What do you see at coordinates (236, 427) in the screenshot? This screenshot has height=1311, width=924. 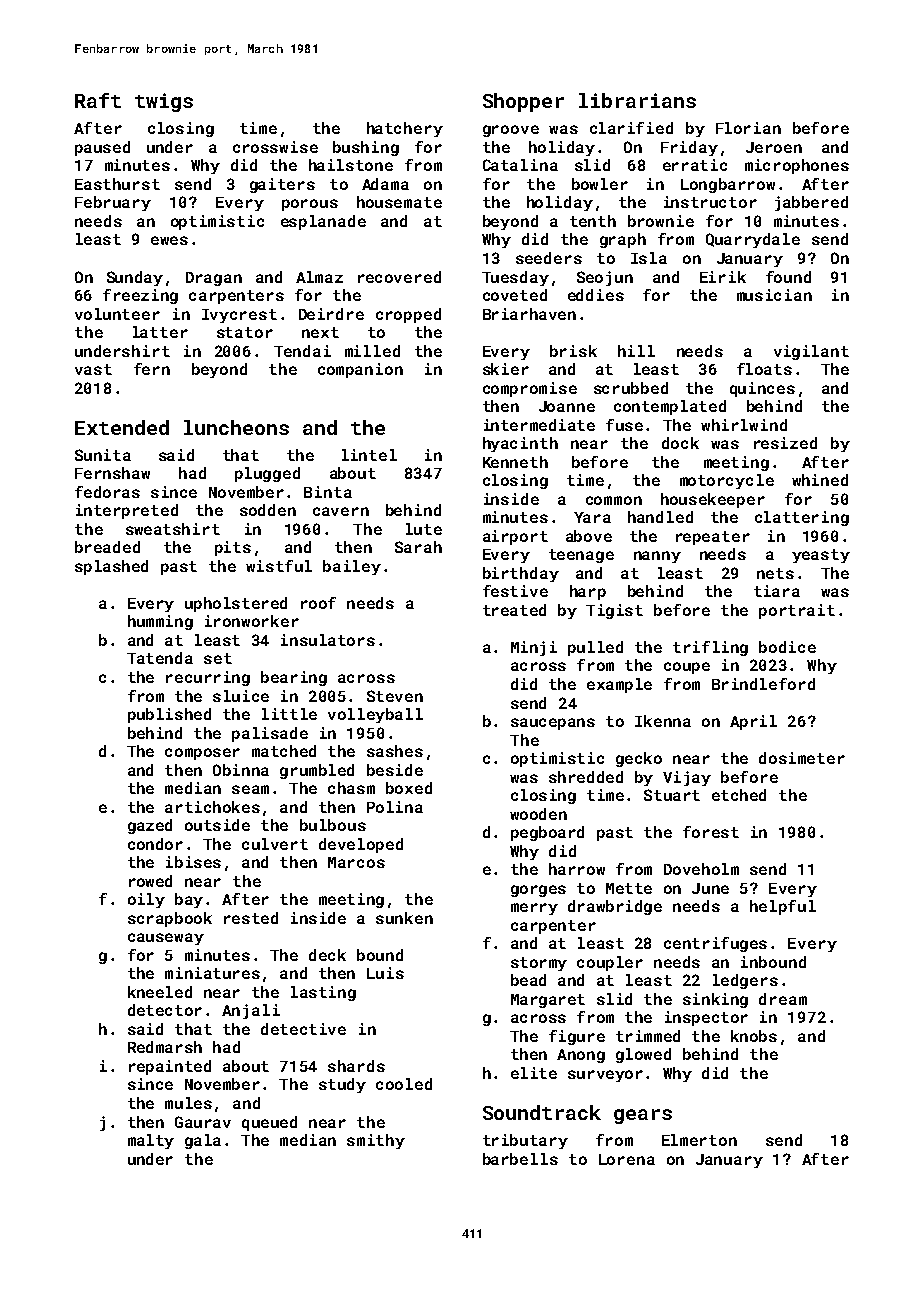 I see `luncheons` at bounding box center [236, 427].
